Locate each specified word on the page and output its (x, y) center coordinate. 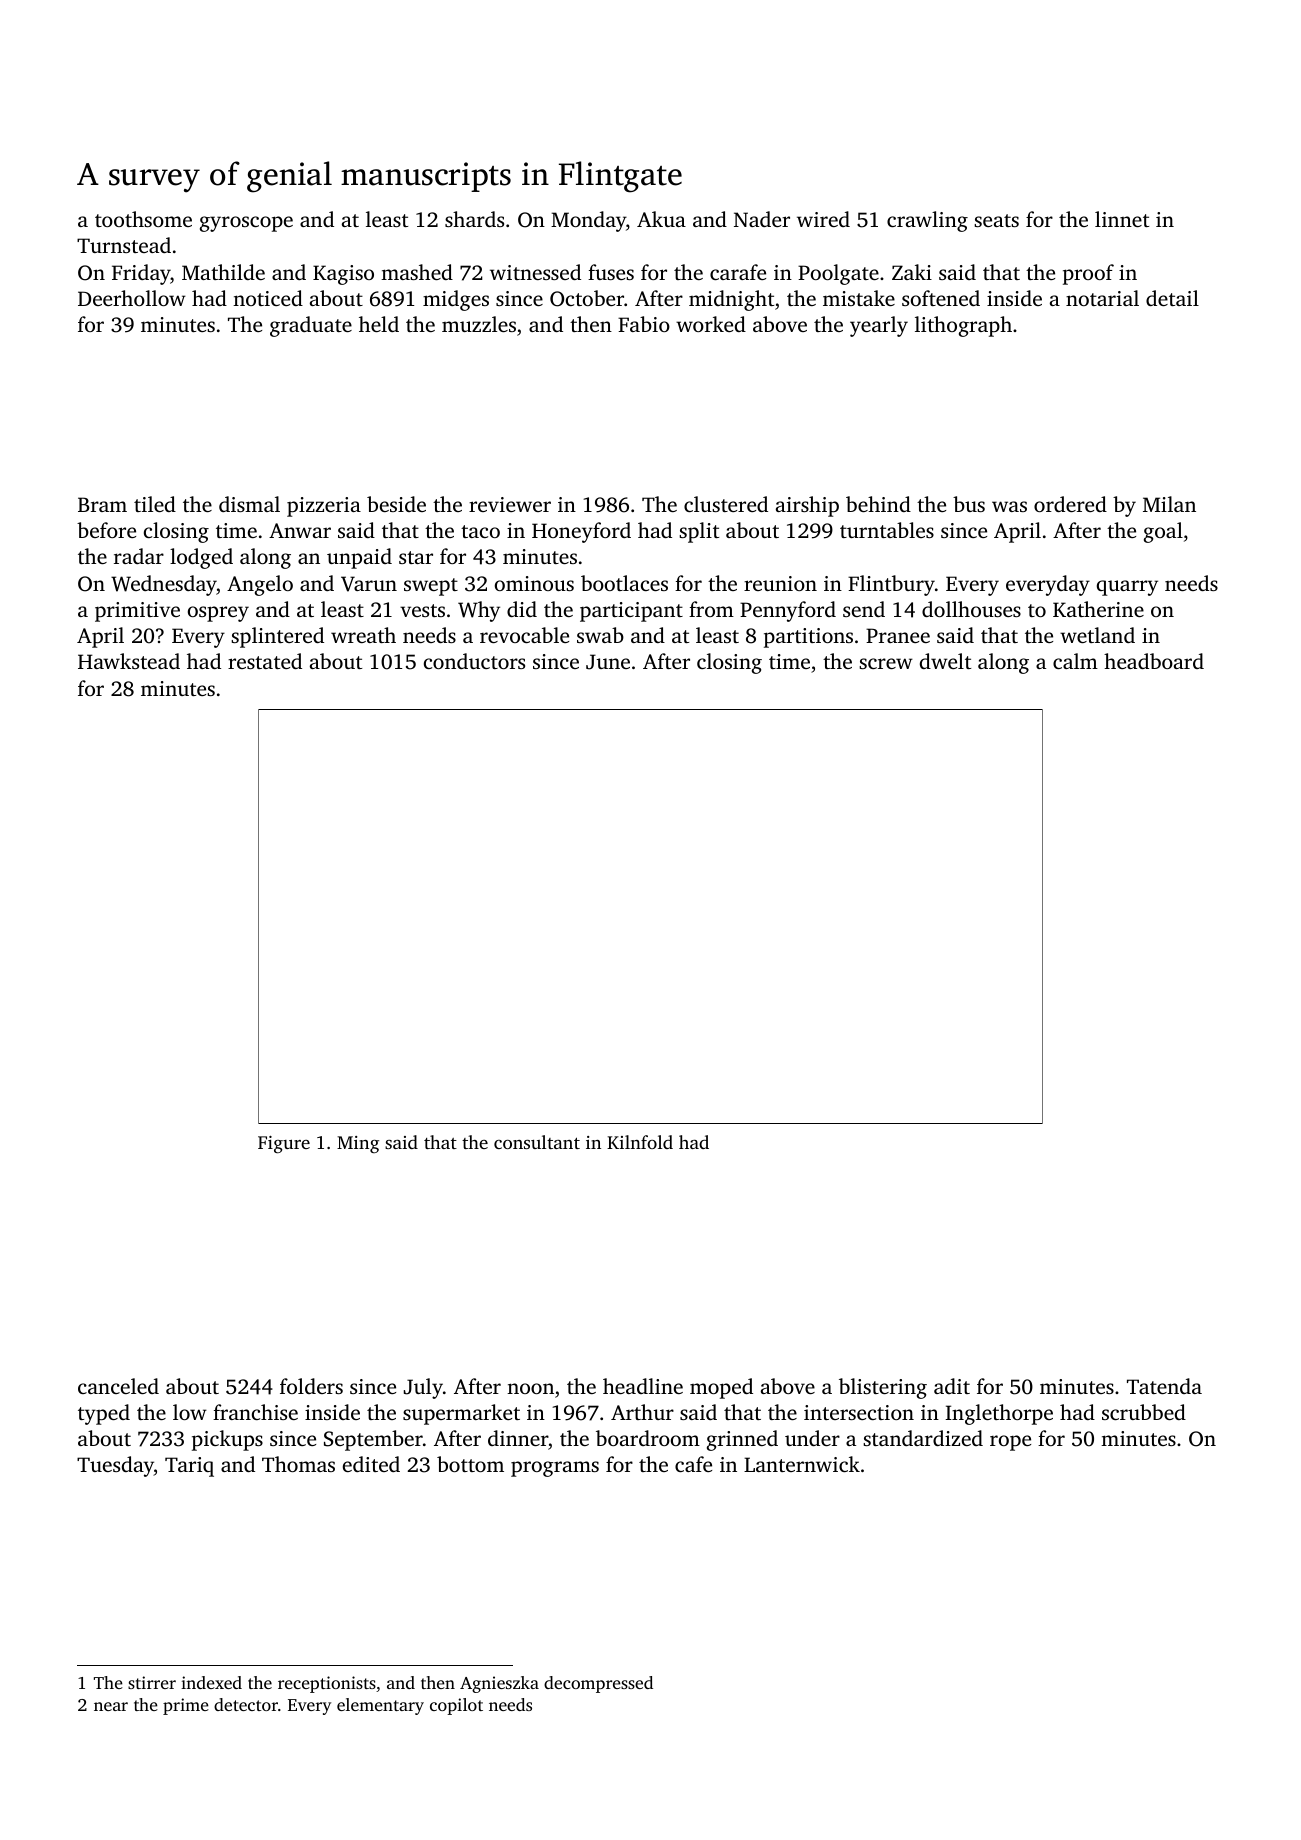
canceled (118, 1386)
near (111, 1706)
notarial (1102, 298)
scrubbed (1144, 1412)
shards (474, 219)
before (106, 530)
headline (643, 1386)
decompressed (598, 1684)
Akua (661, 219)
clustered (726, 504)
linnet (1122, 219)
